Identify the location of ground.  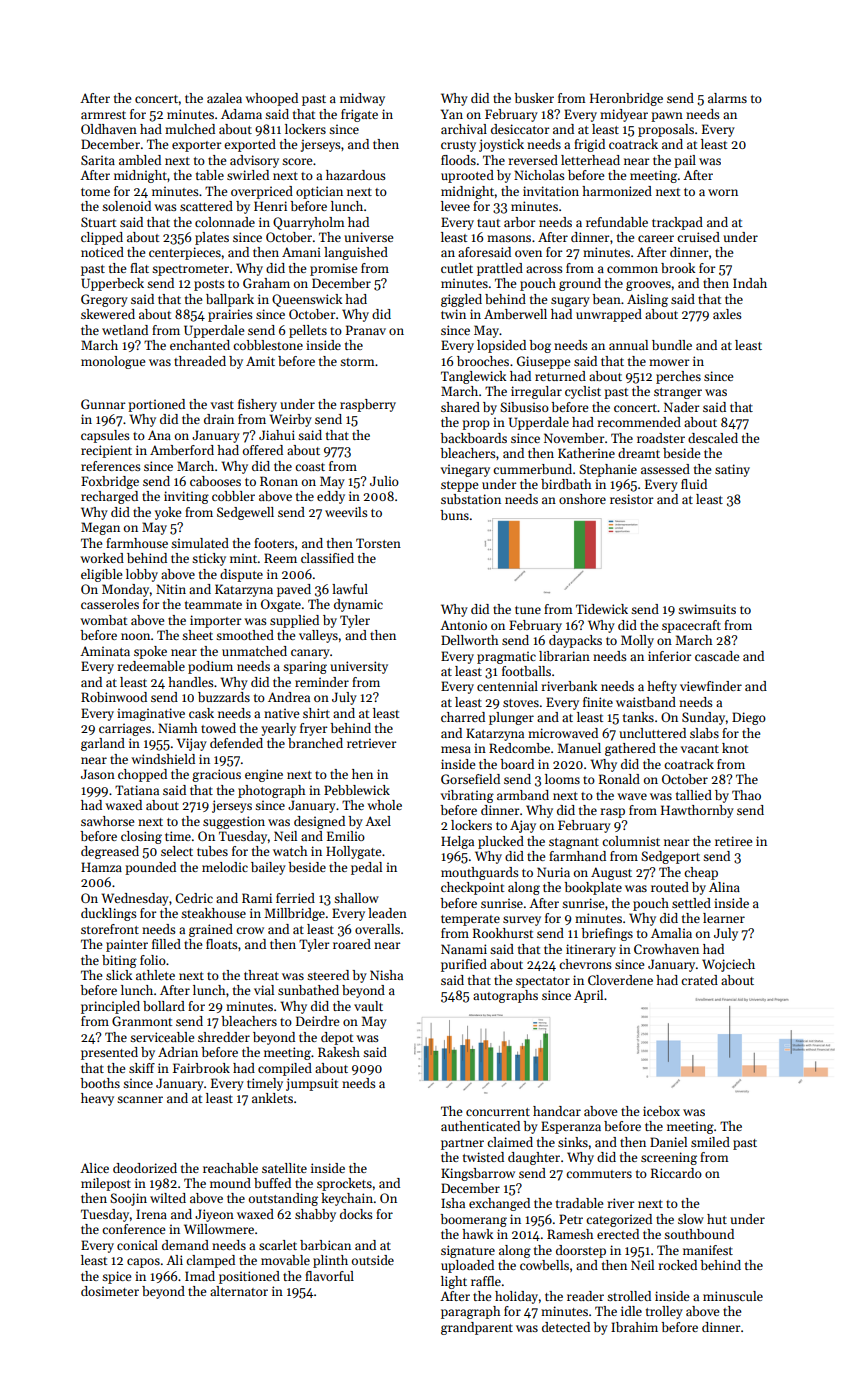
(580, 284).
